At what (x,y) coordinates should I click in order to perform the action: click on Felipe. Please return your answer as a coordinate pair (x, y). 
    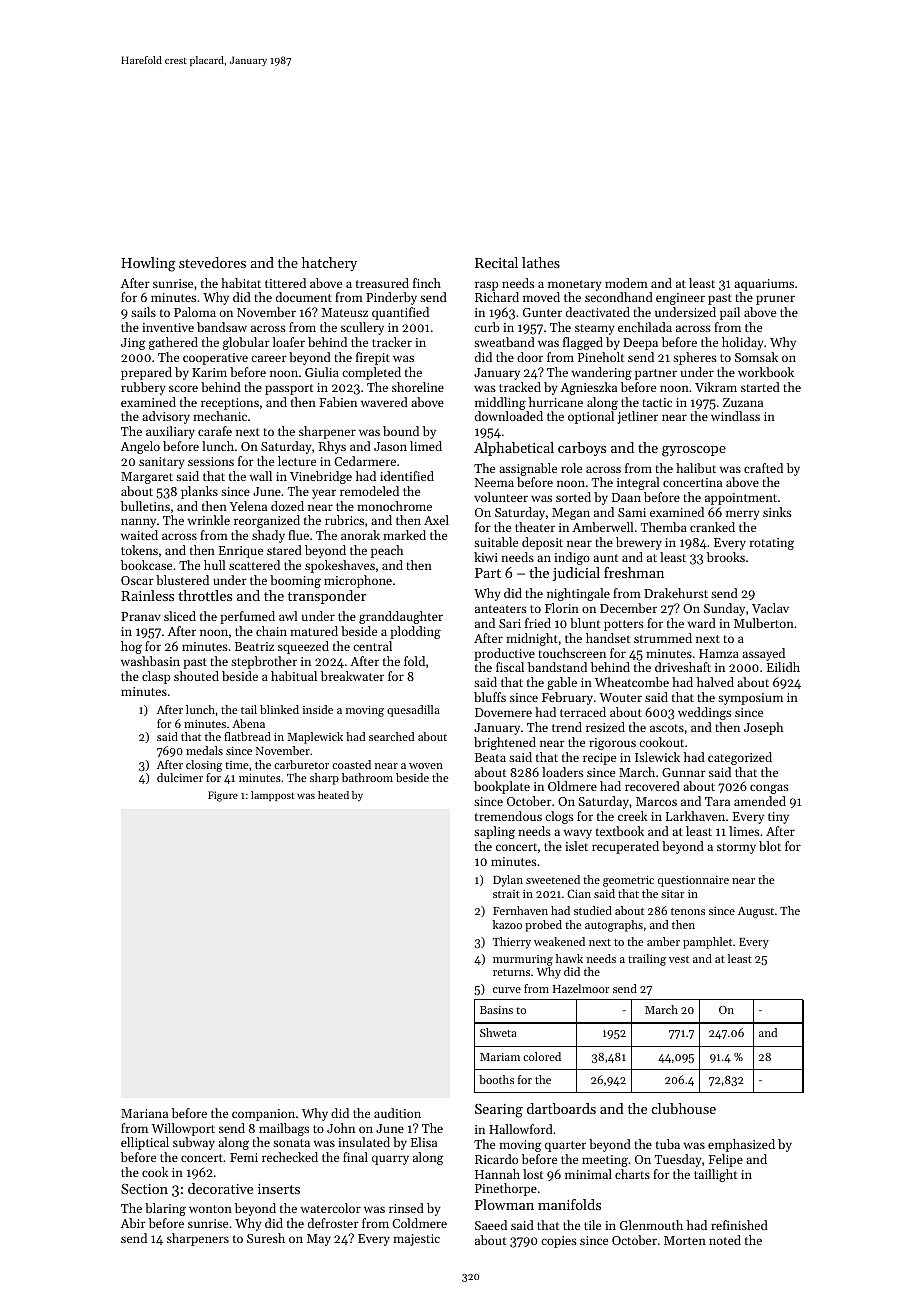
    Looking at the image, I should click on (726, 1160).
